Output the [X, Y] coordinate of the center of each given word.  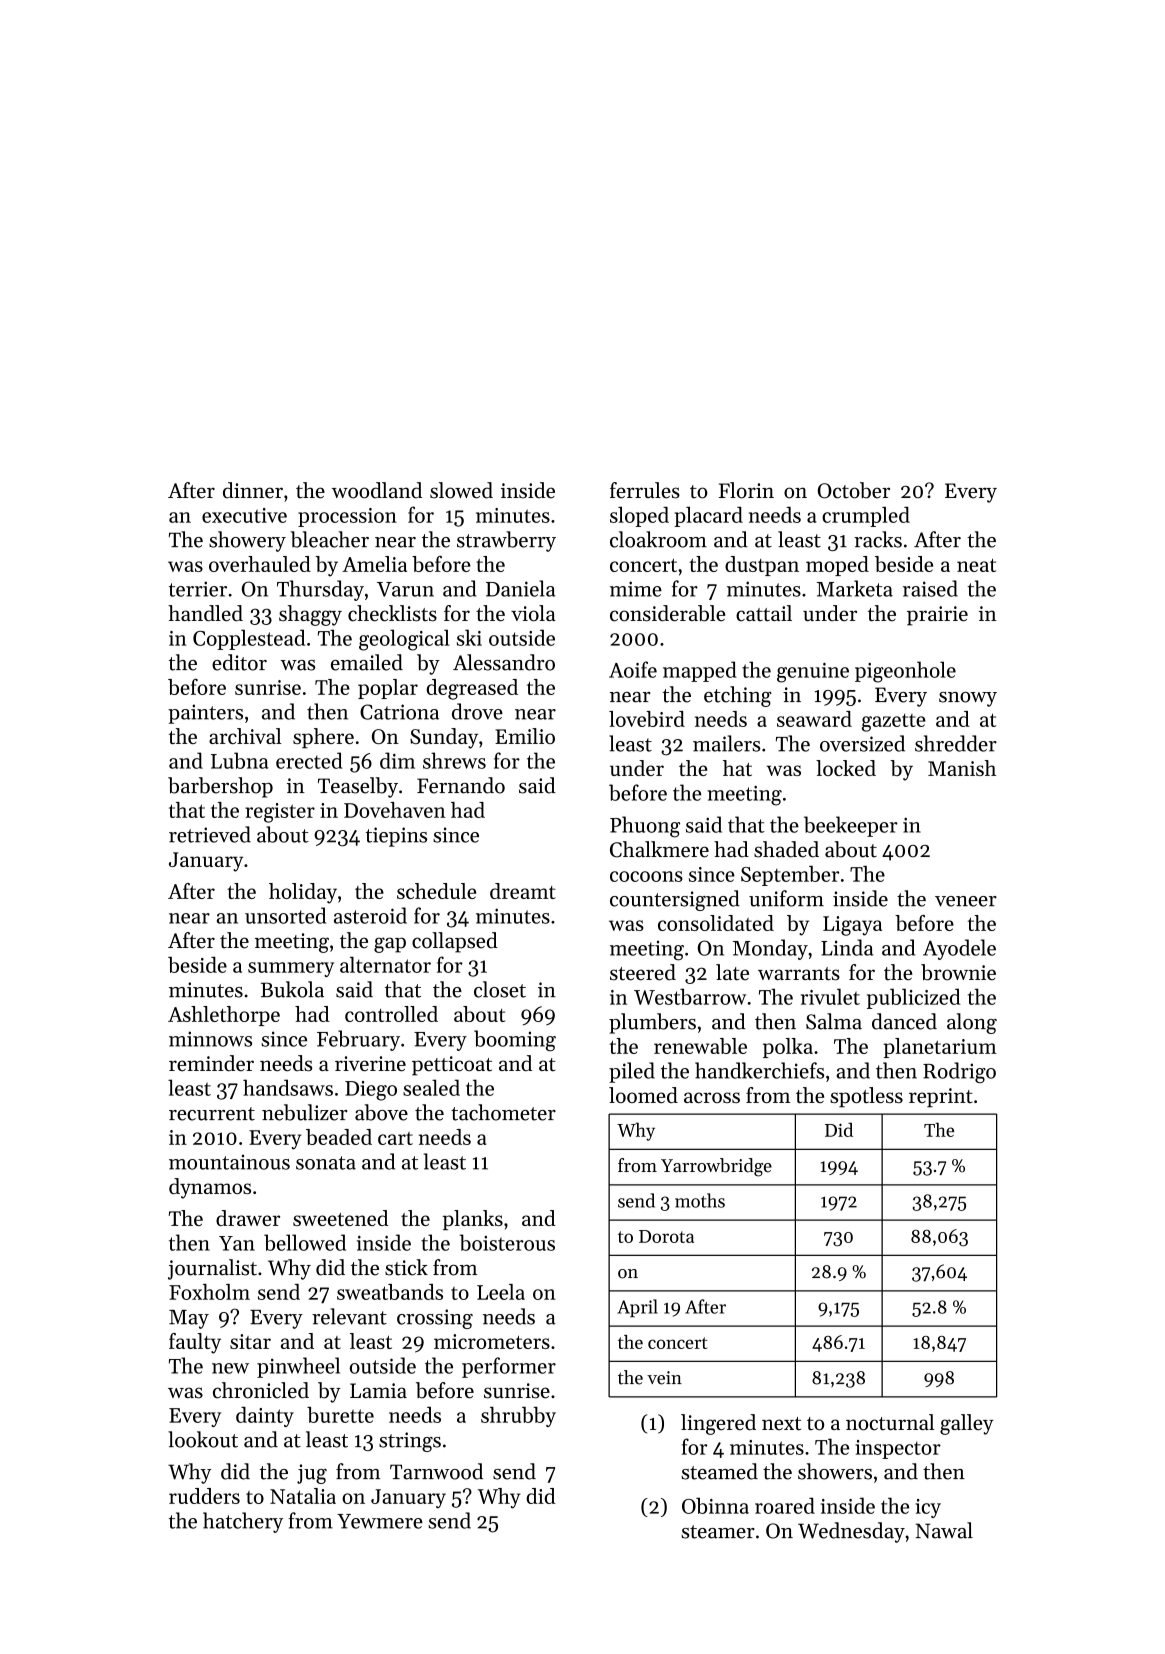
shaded [786, 849]
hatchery [243, 1522]
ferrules [645, 490]
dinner [253, 490]
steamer [718, 1532]
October [854, 490]
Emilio [525, 736]
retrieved [210, 834]
